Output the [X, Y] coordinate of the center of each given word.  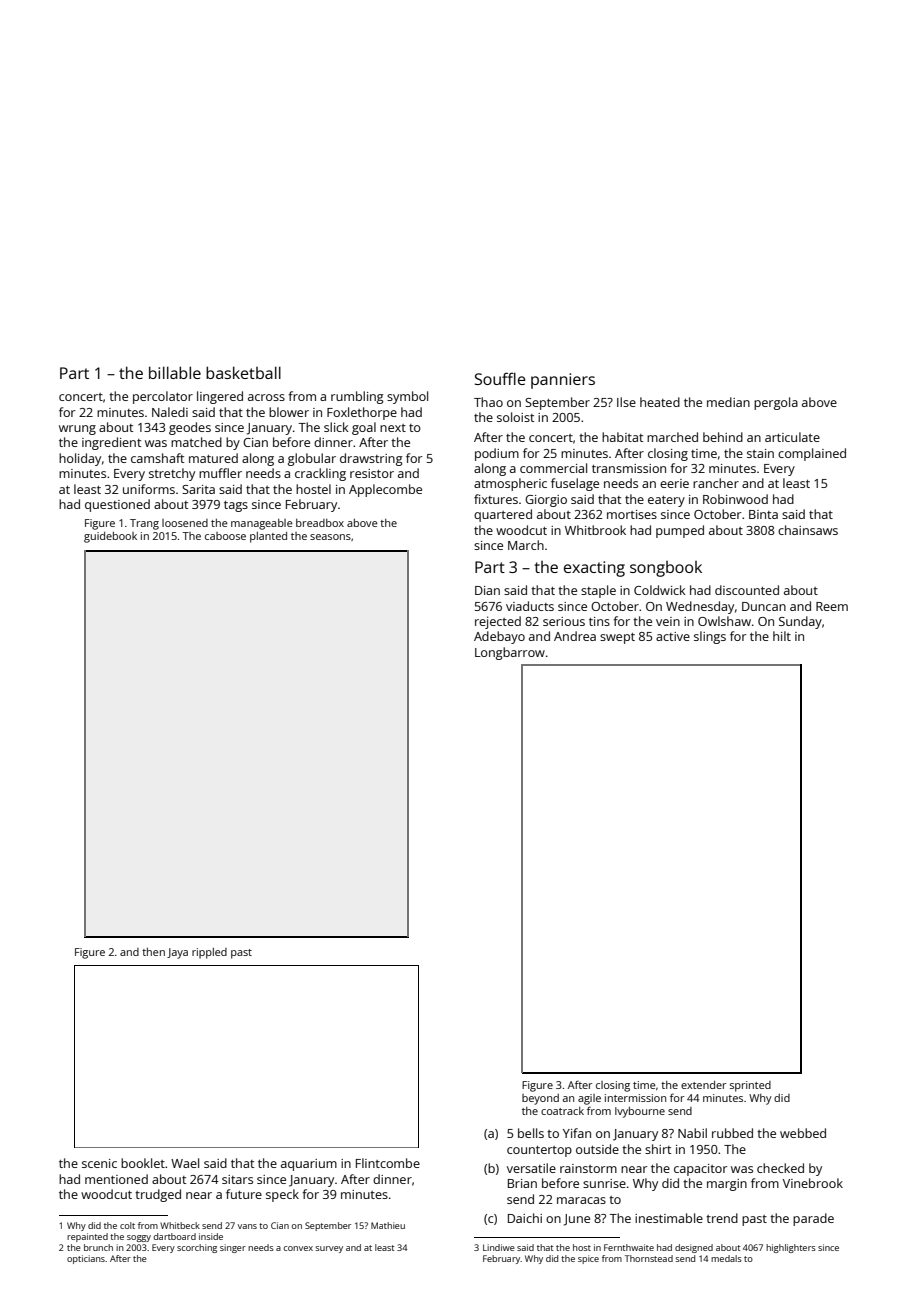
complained [812, 454]
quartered [503, 515]
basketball [243, 372]
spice [588, 1259]
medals [726, 1258]
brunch [98, 1247]
